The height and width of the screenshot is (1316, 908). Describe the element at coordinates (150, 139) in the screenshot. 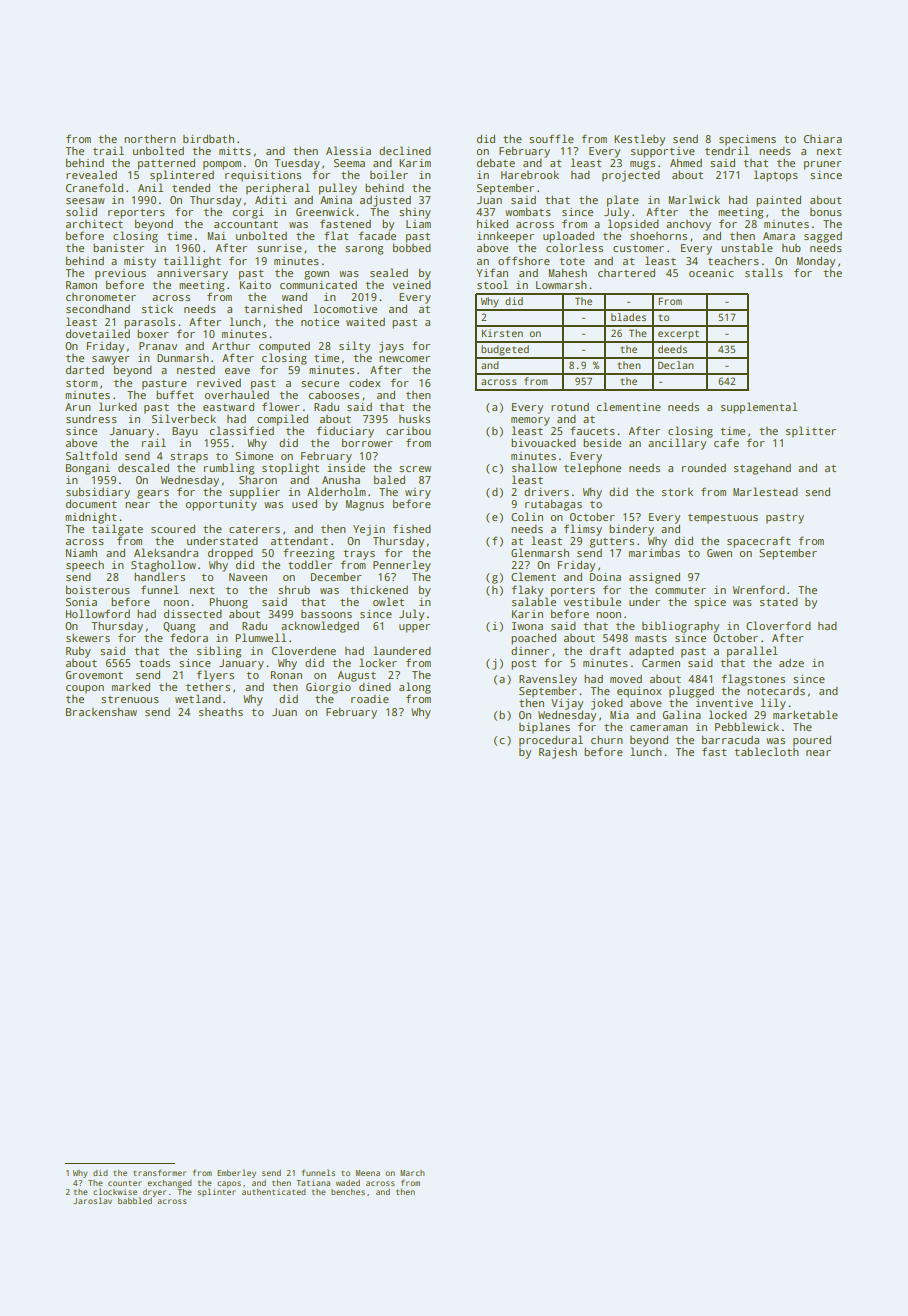

I see `northern` at that location.
